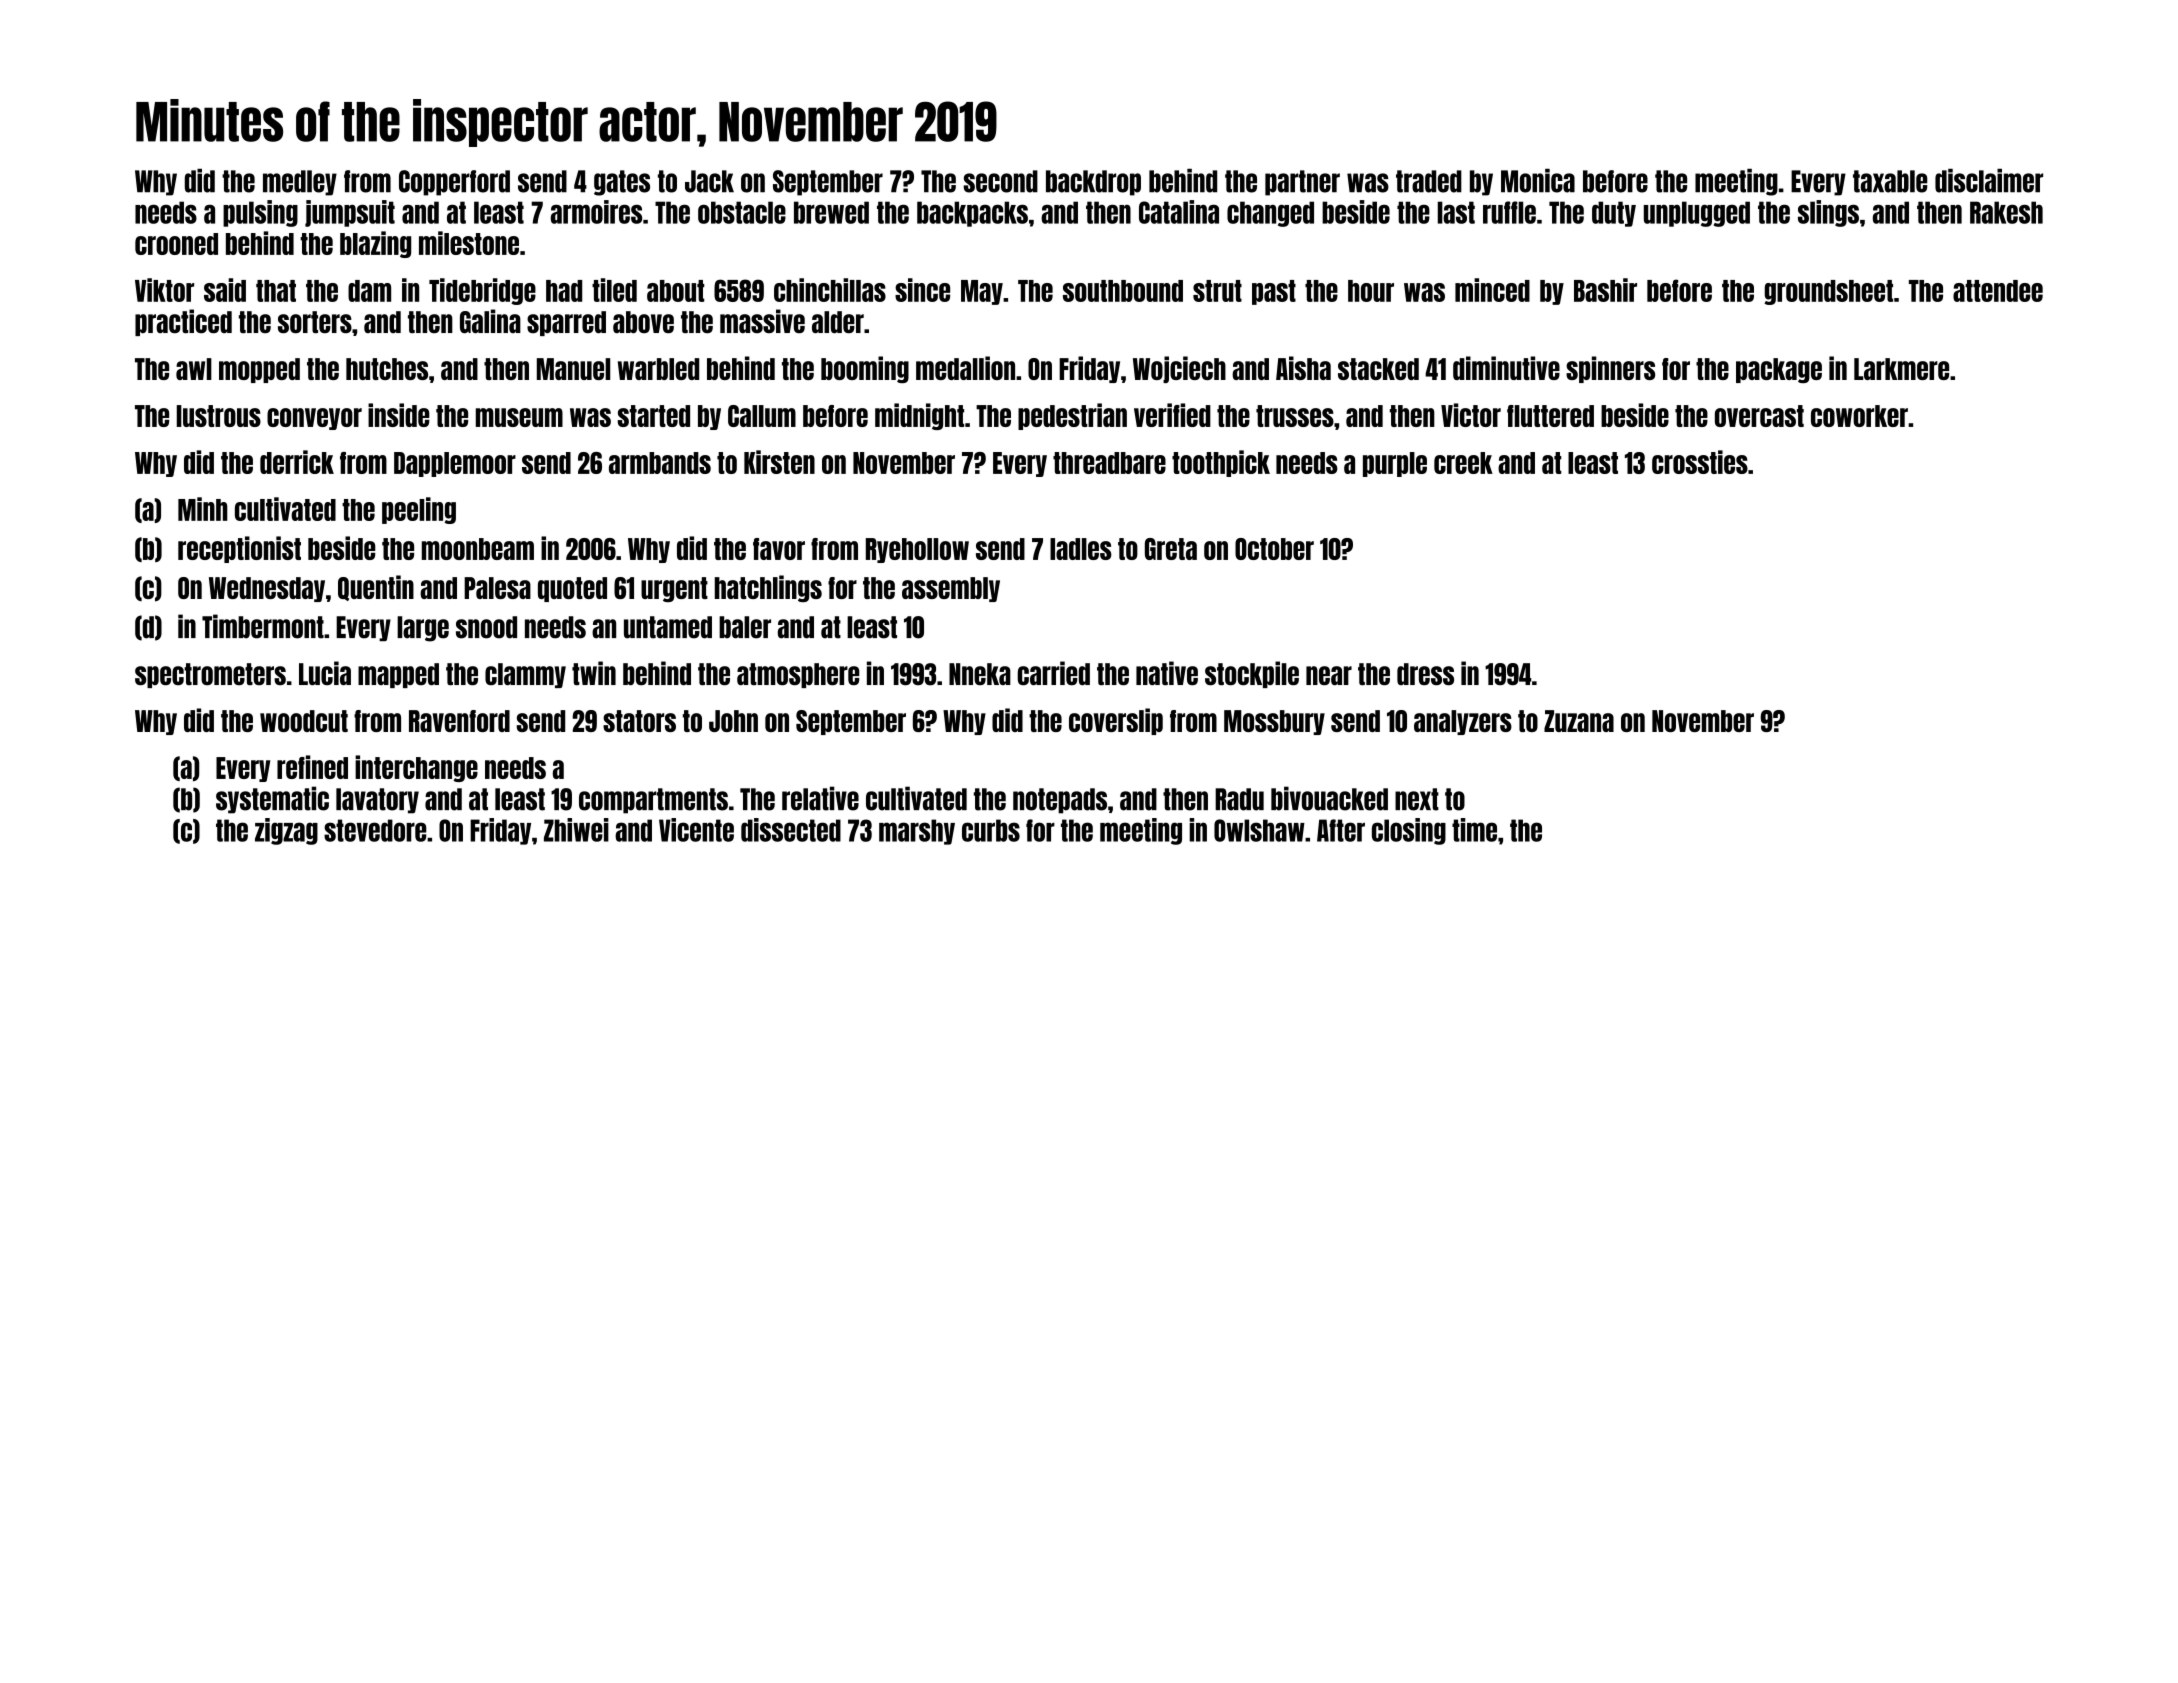  What do you see at coordinates (1179, 369) in the screenshot?
I see `Wojciech` at bounding box center [1179, 369].
